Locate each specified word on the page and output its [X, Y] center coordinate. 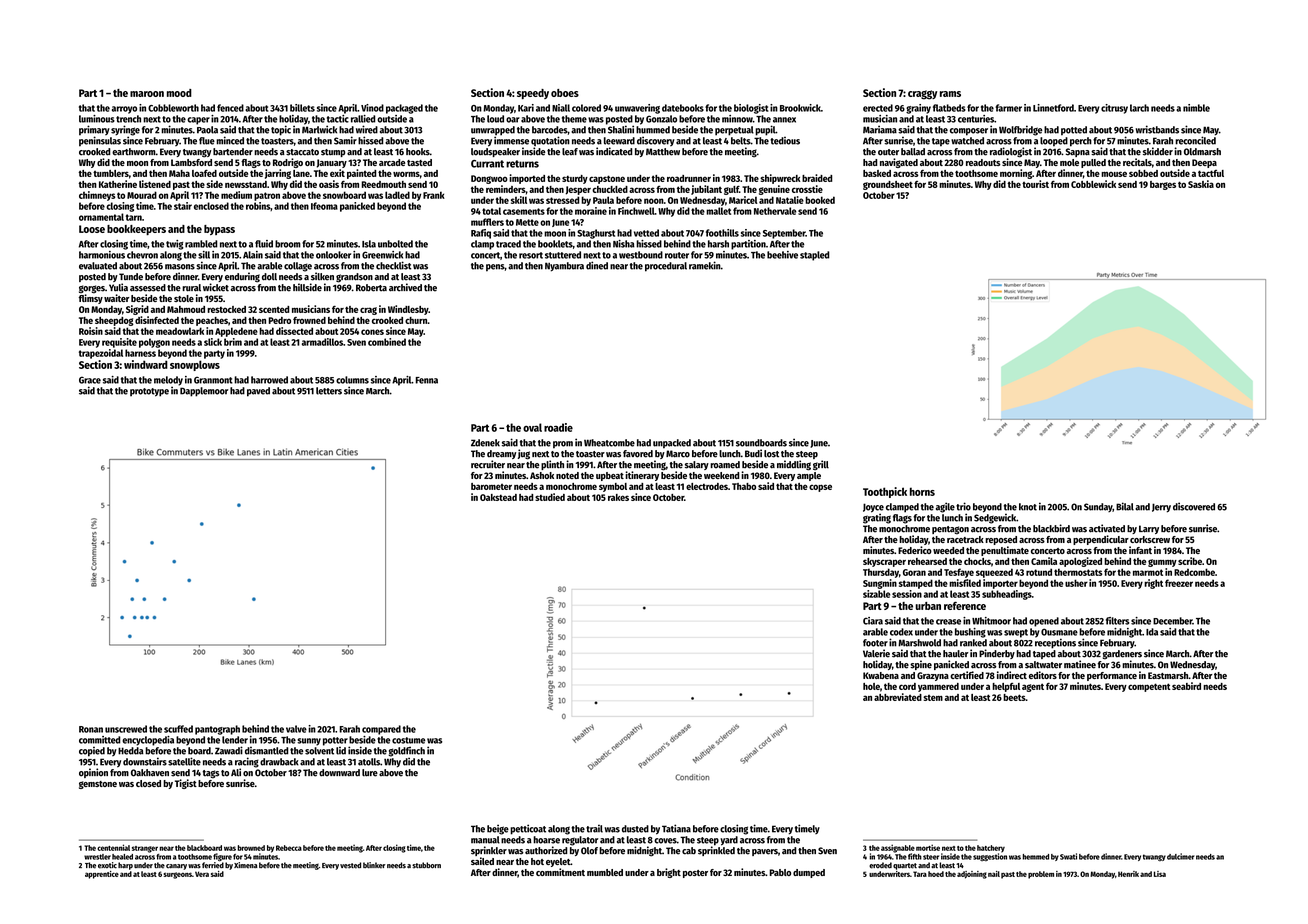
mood [179, 93]
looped [1054, 142]
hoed [936, 874]
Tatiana [676, 828]
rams [950, 94]
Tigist [186, 784]
